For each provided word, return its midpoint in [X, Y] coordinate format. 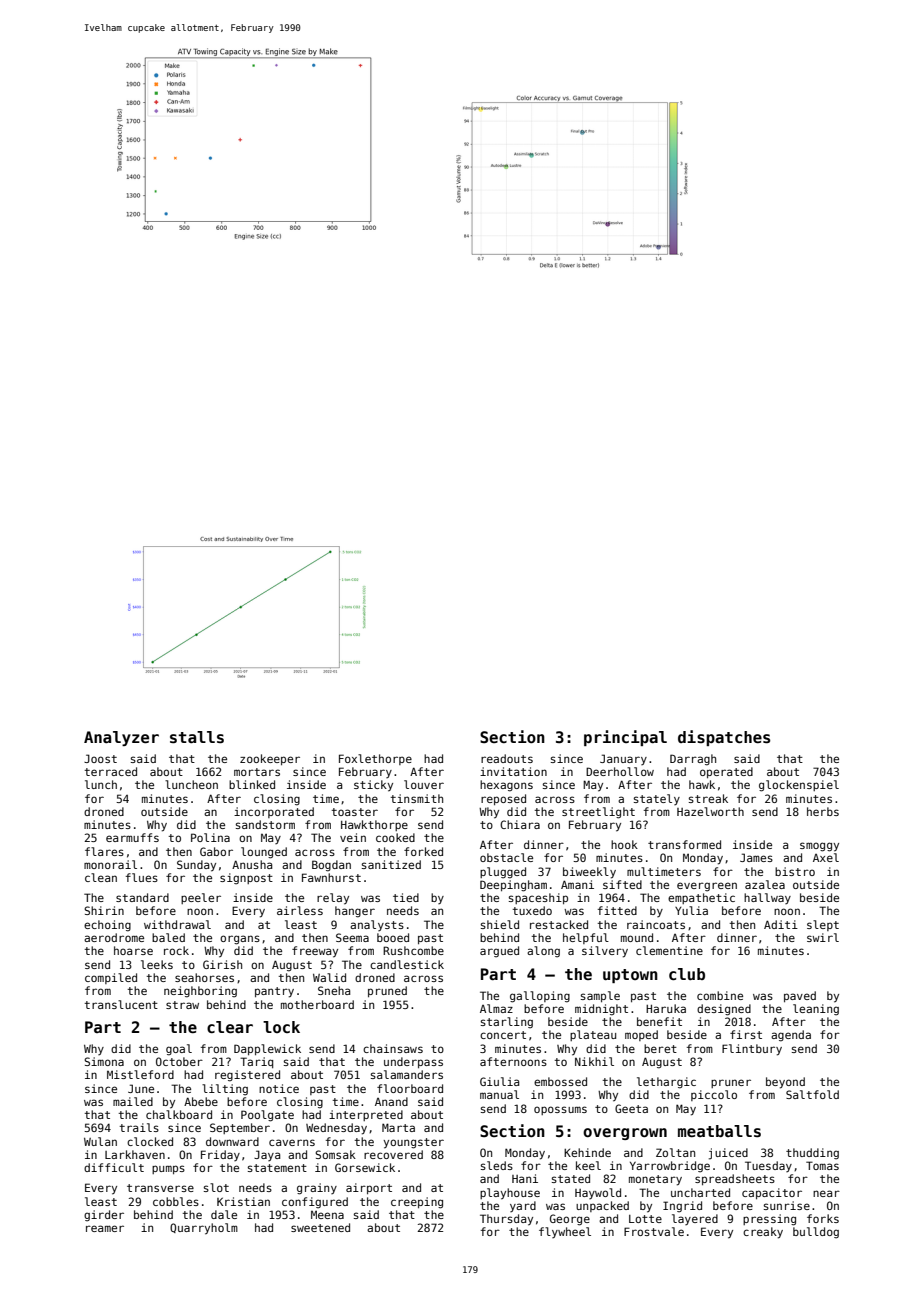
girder [104, 1216]
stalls [197, 737]
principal [625, 738]
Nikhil [594, 1061]
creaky [763, 1233]
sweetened [320, 1227]
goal [179, 1050]
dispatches [724, 738]
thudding [812, 1154]
